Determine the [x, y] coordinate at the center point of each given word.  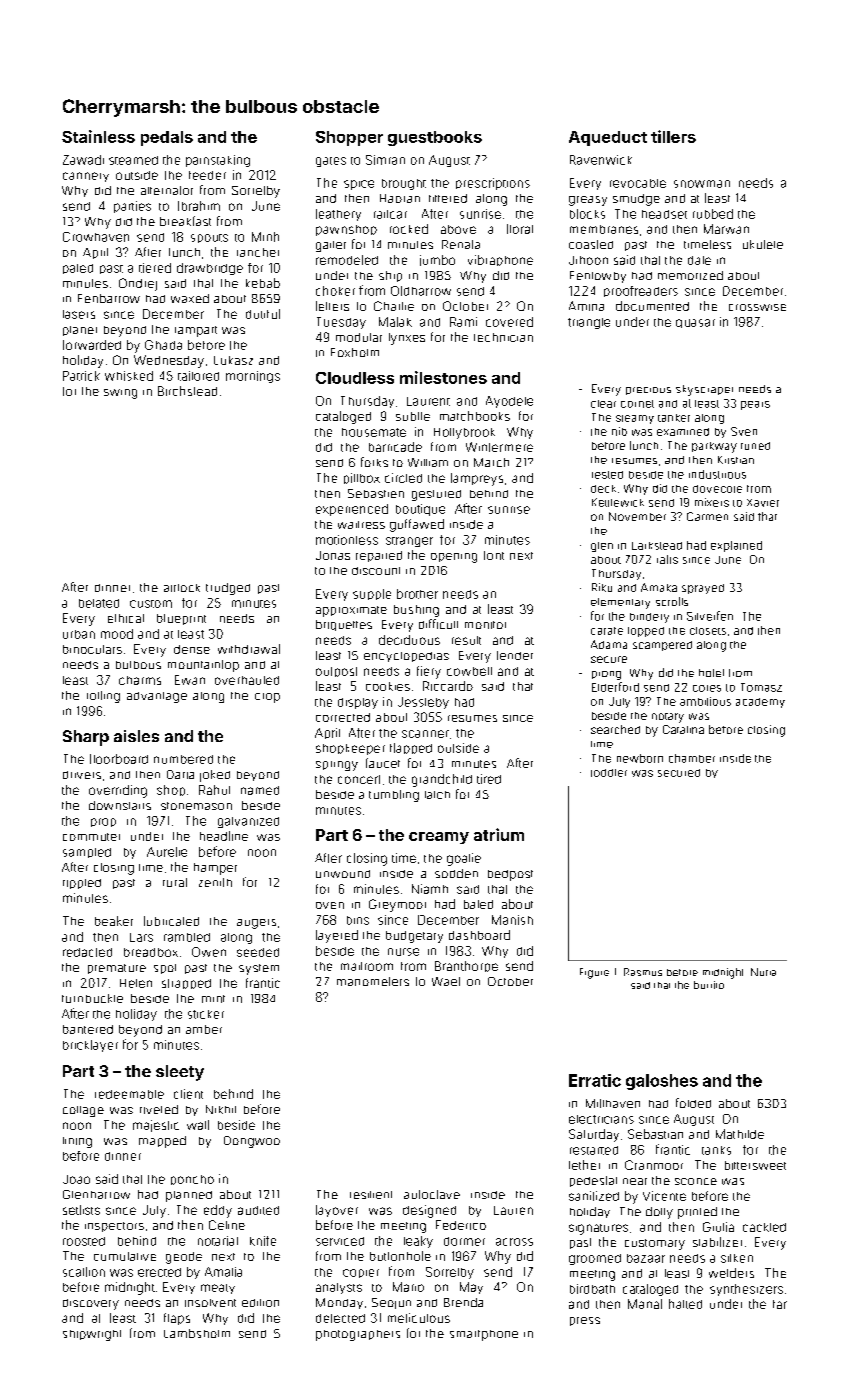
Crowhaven [96, 237]
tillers [673, 136]
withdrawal [249, 649]
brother [417, 594]
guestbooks [435, 138]
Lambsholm [197, 1333]
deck [603, 489]
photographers [358, 1335]
